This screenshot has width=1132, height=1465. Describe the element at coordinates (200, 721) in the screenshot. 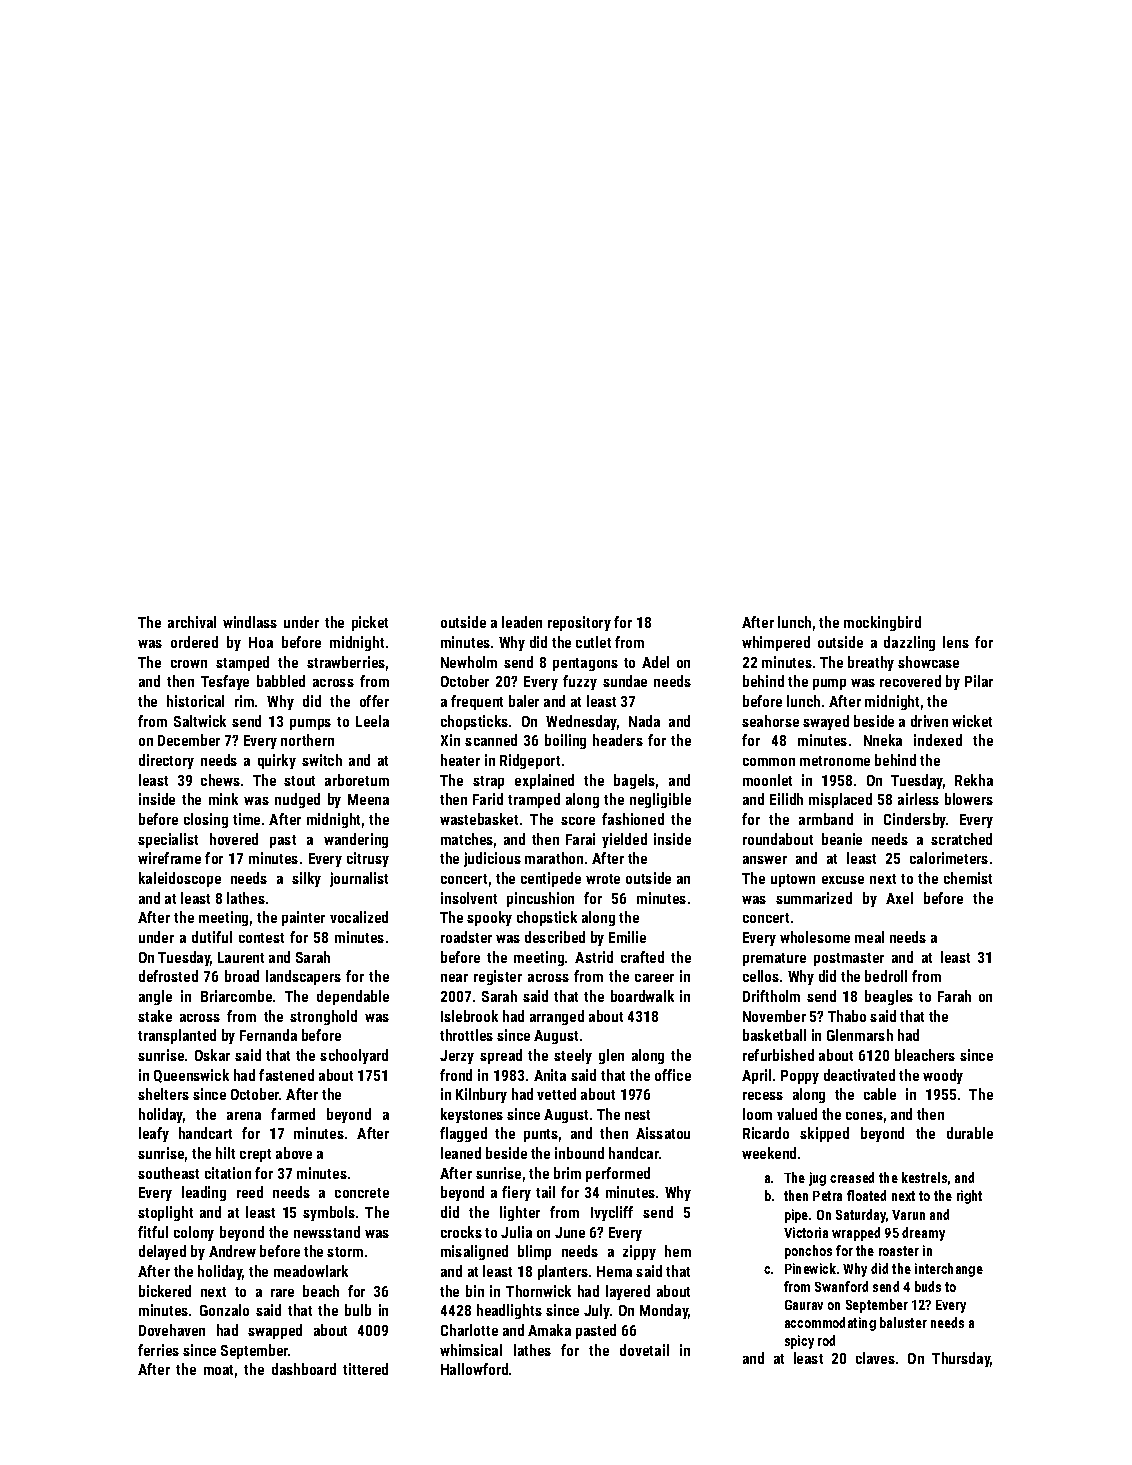

I see `Saltwick` at that location.
